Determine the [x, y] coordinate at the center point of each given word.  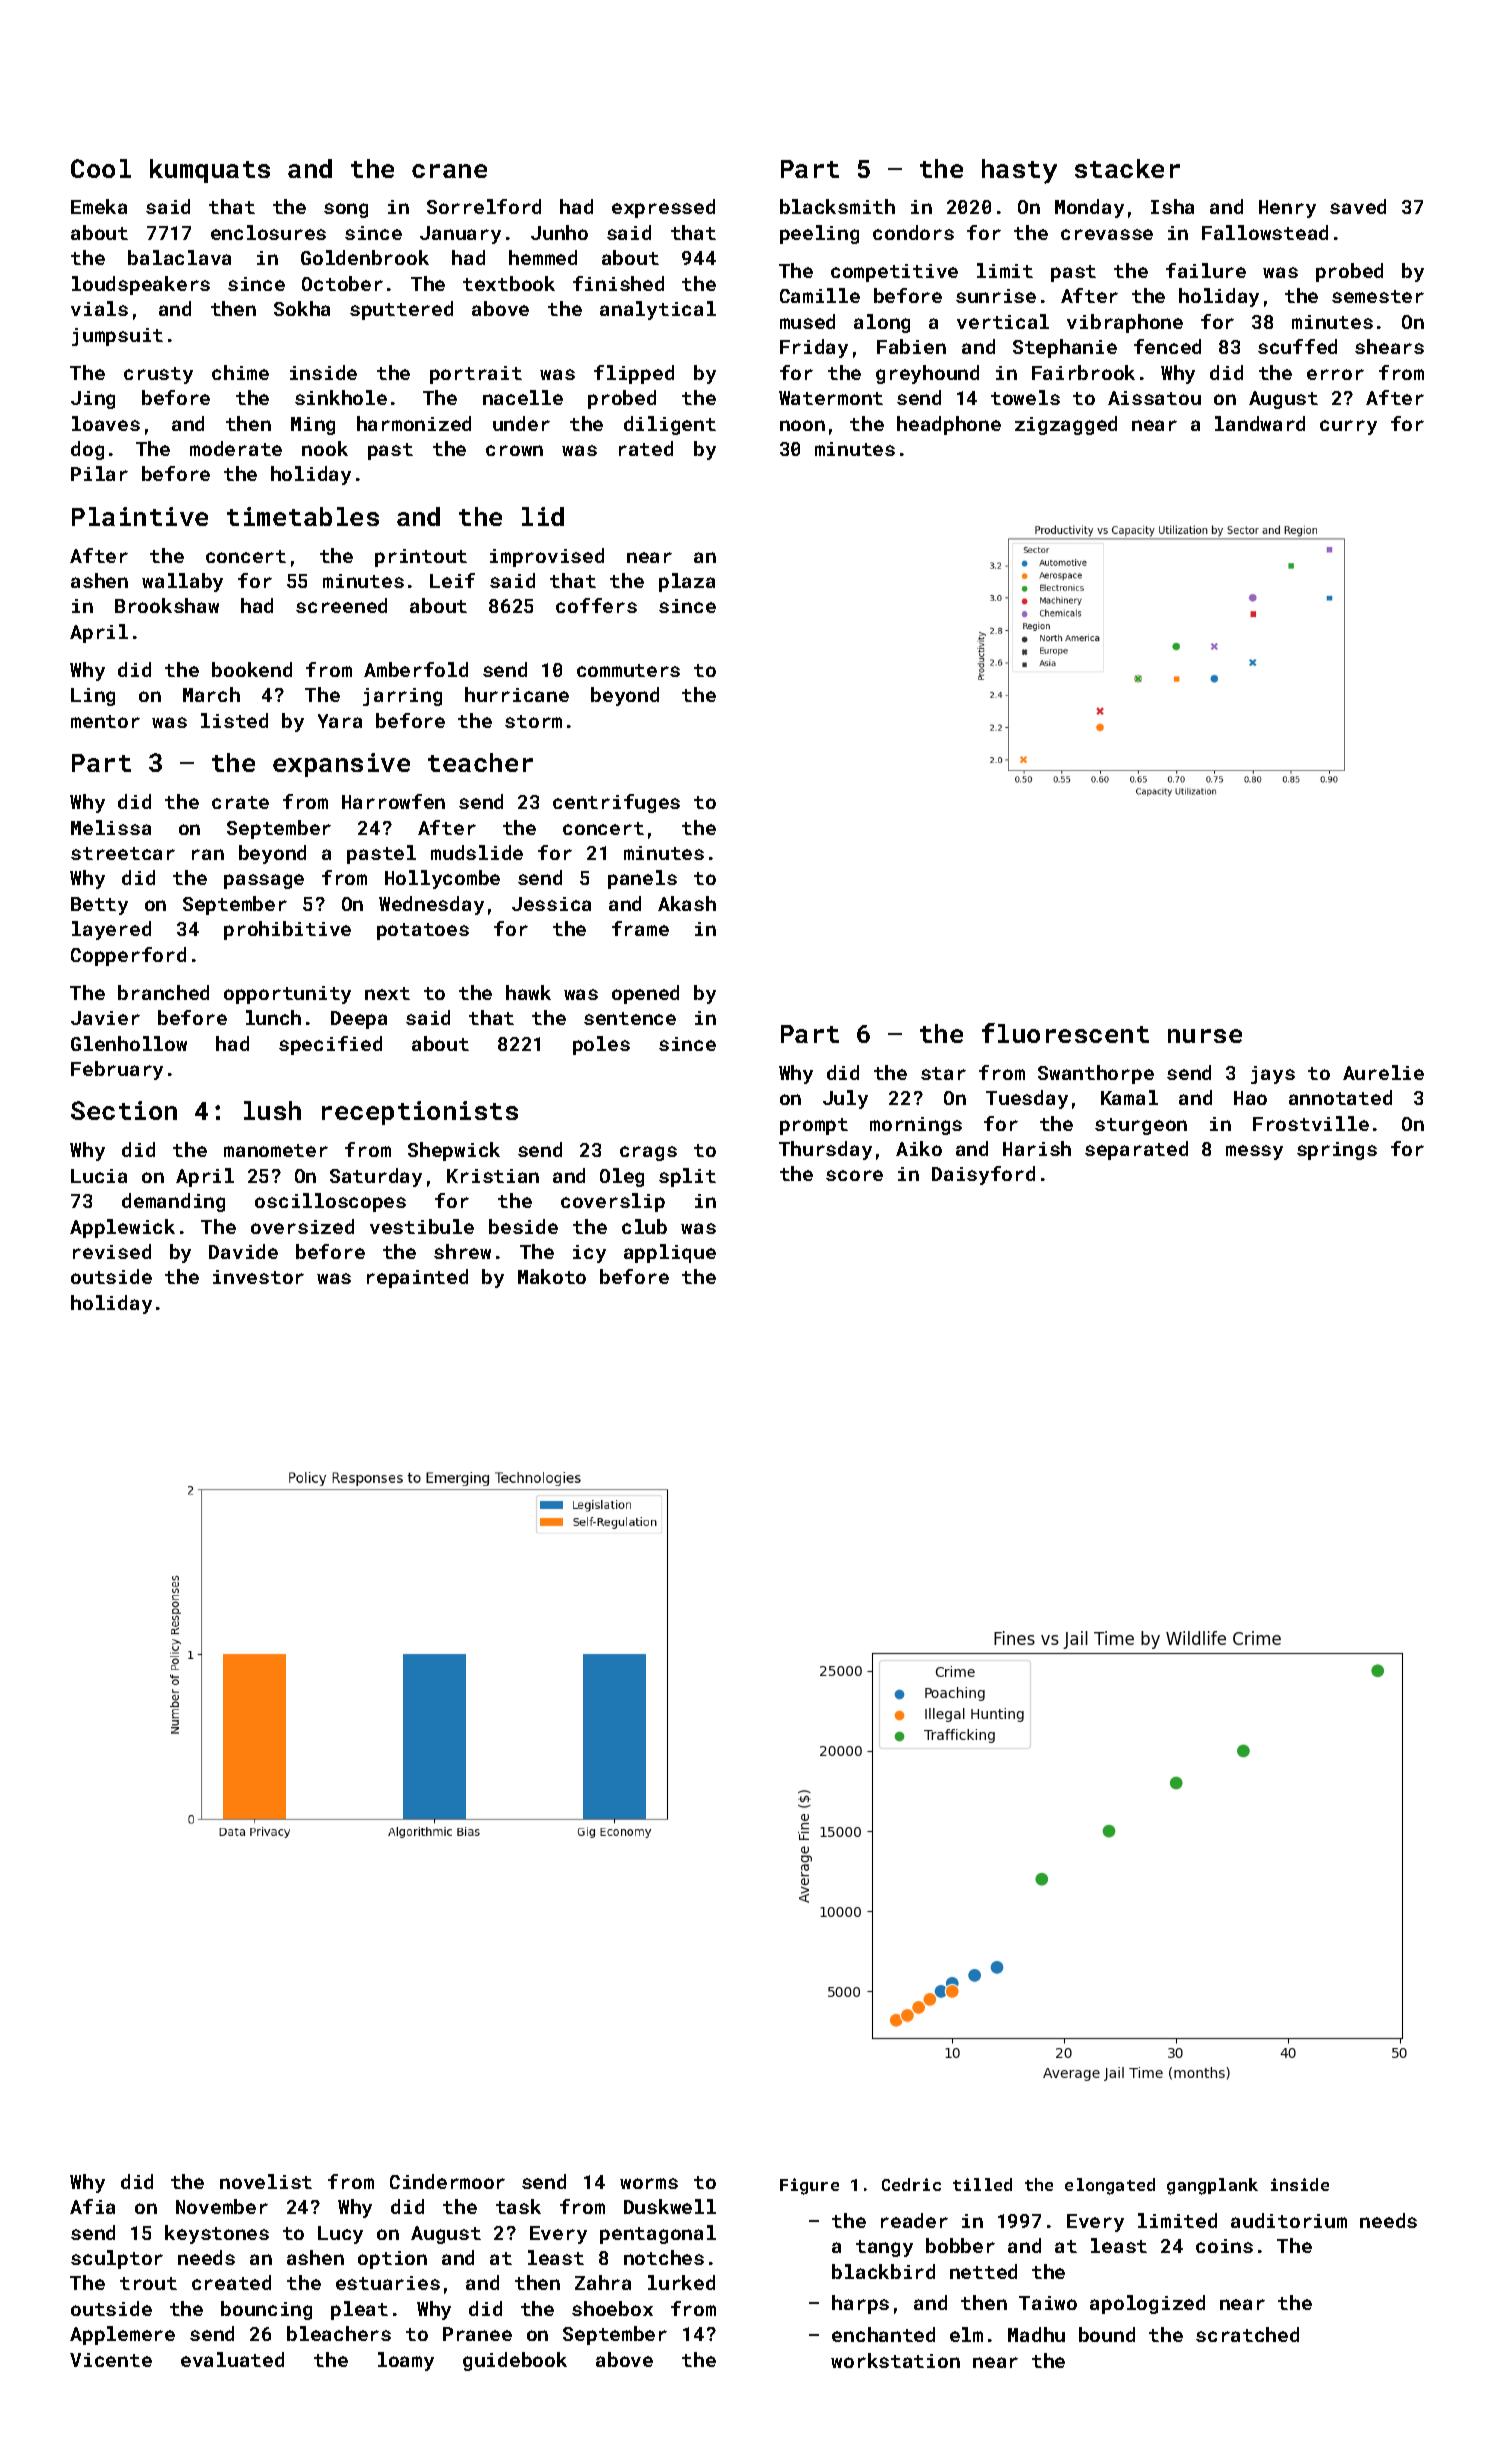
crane [449, 171]
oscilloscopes [330, 1202]
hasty [1019, 171]
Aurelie [1383, 1072]
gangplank [1212, 2186]
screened [341, 605]
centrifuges [616, 803]
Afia [92, 2206]
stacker [1127, 168]
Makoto [552, 1276]
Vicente [111, 2360]
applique [670, 1253]
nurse [1205, 1036]
